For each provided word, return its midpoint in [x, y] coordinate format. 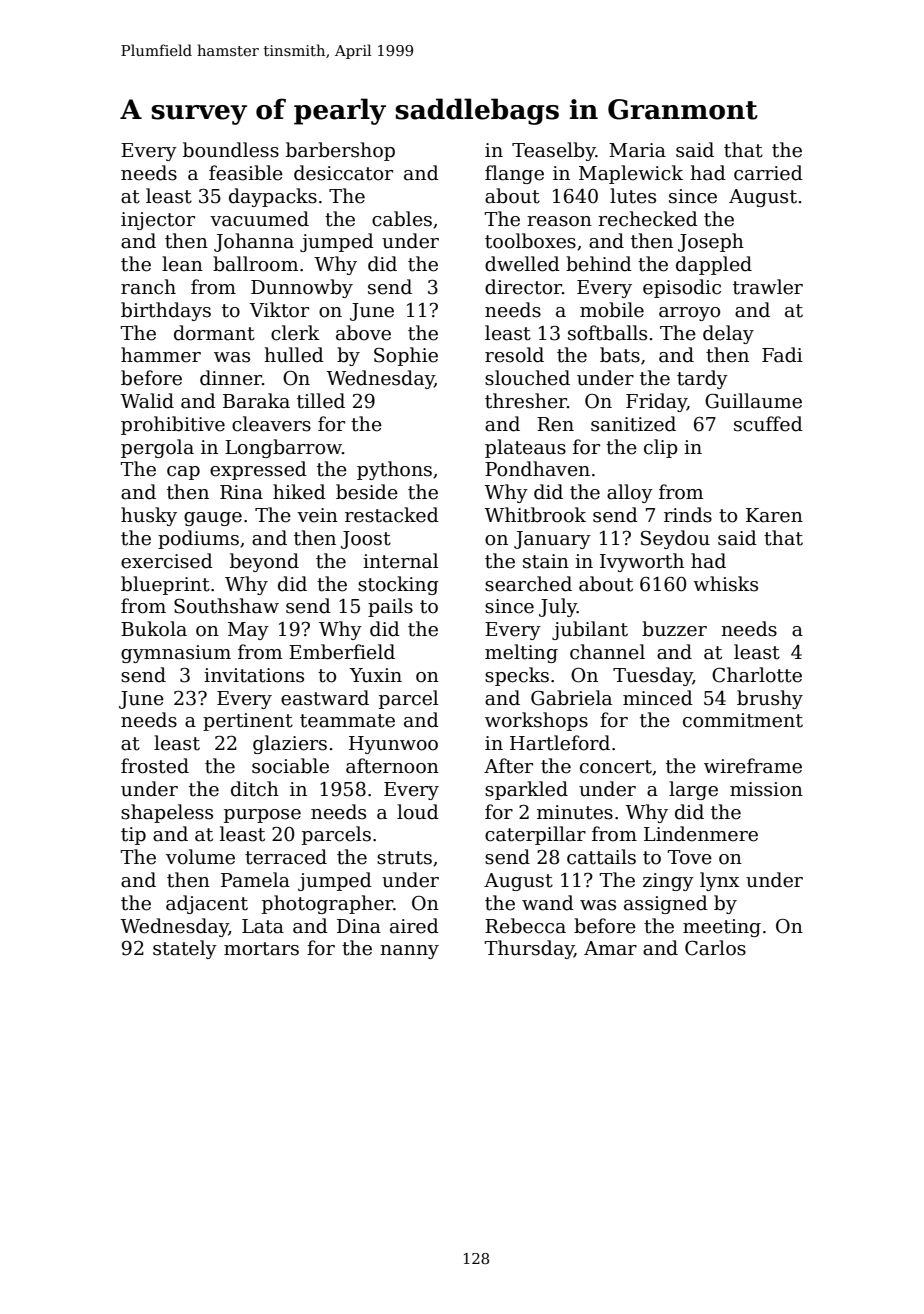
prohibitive [173, 425]
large [693, 790]
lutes [633, 196]
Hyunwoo [393, 745]
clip [661, 448]
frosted [155, 766]
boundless [231, 150]
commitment [743, 720]
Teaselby [554, 151]
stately [185, 949]
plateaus [525, 448]
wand [548, 903]
